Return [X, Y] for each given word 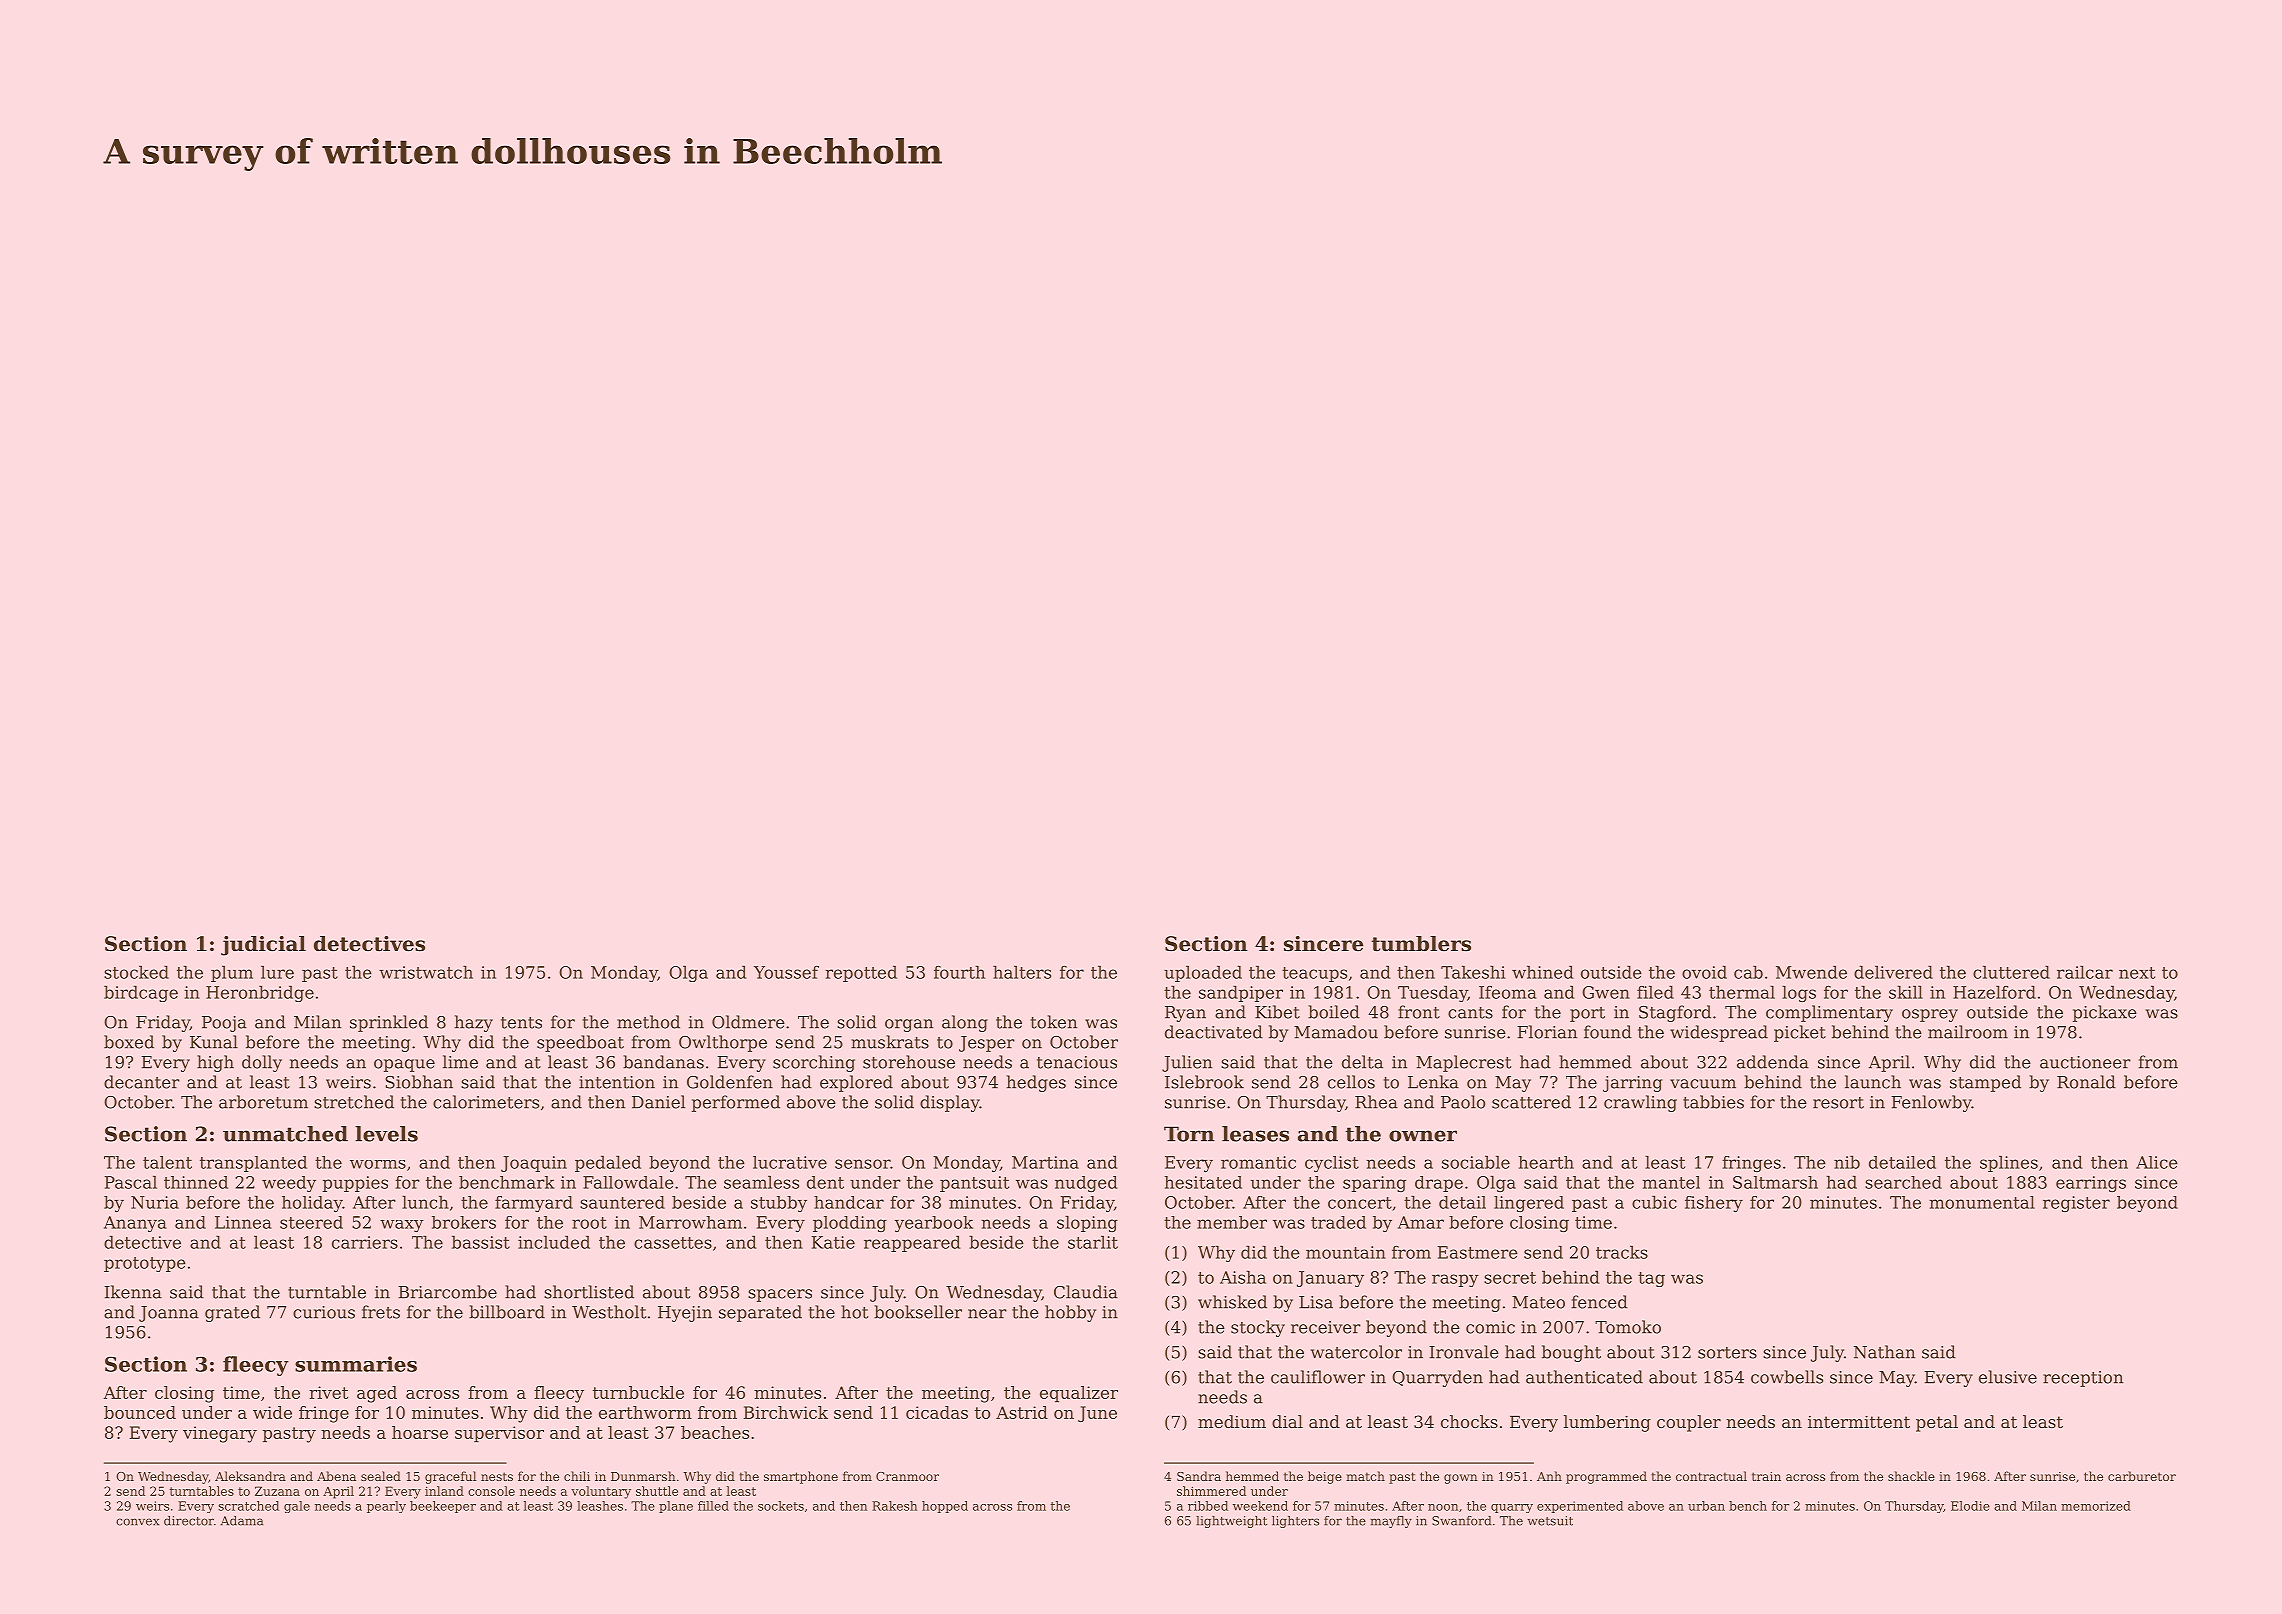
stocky [1258, 1328]
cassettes [673, 1243]
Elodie [1970, 1506]
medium [1232, 1421]
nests [497, 1476]
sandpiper [1241, 993]
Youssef [786, 972]
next [2137, 973]
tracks [1622, 1252]
